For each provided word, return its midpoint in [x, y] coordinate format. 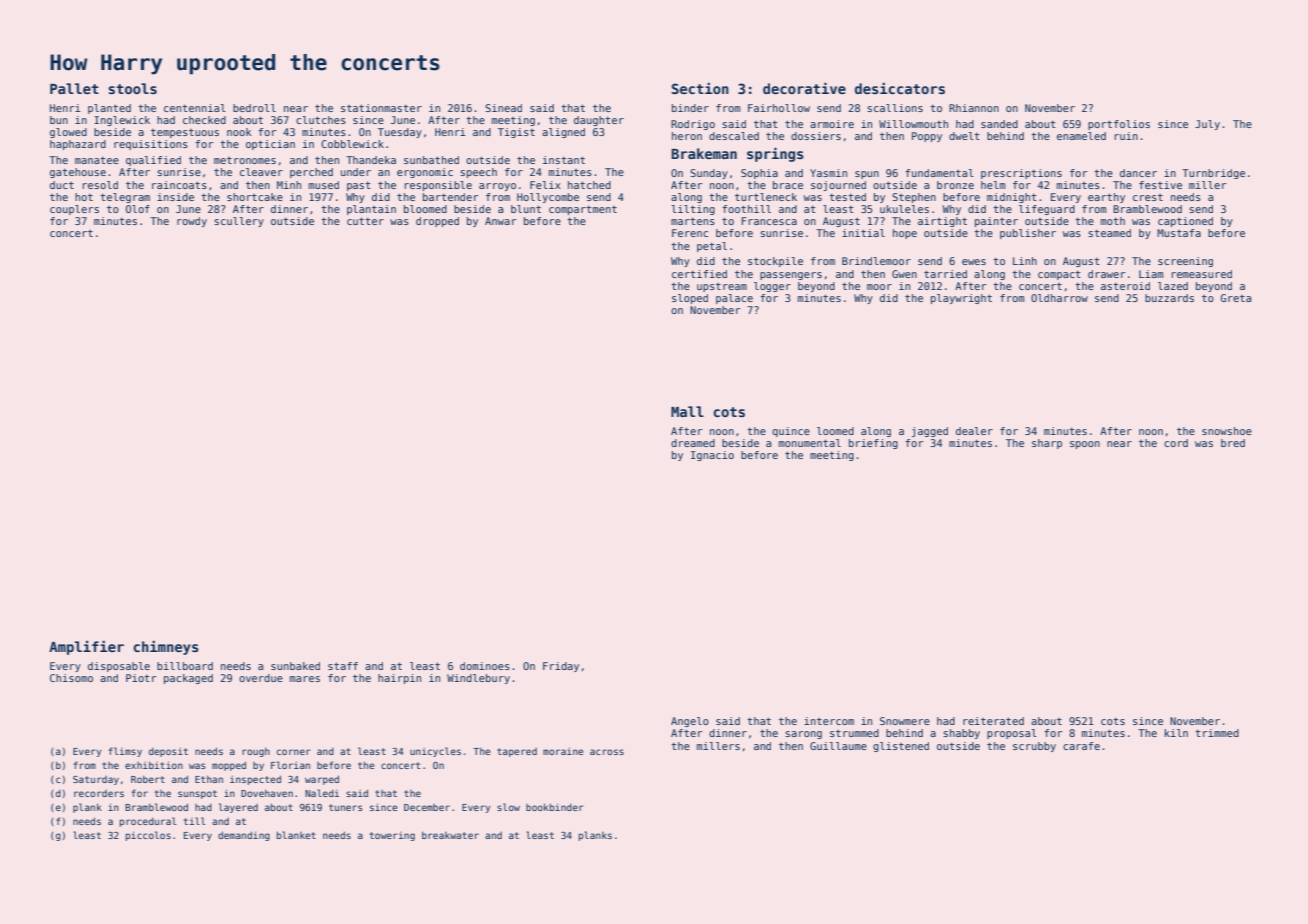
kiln [1176, 733]
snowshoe [1227, 431]
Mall [687, 411]
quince [791, 432]
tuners [346, 807]
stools [132, 88]
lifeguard [1047, 210]
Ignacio [712, 456]
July [1207, 125]
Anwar [500, 221]
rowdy [192, 222]
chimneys [166, 647]
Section [700, 88]
